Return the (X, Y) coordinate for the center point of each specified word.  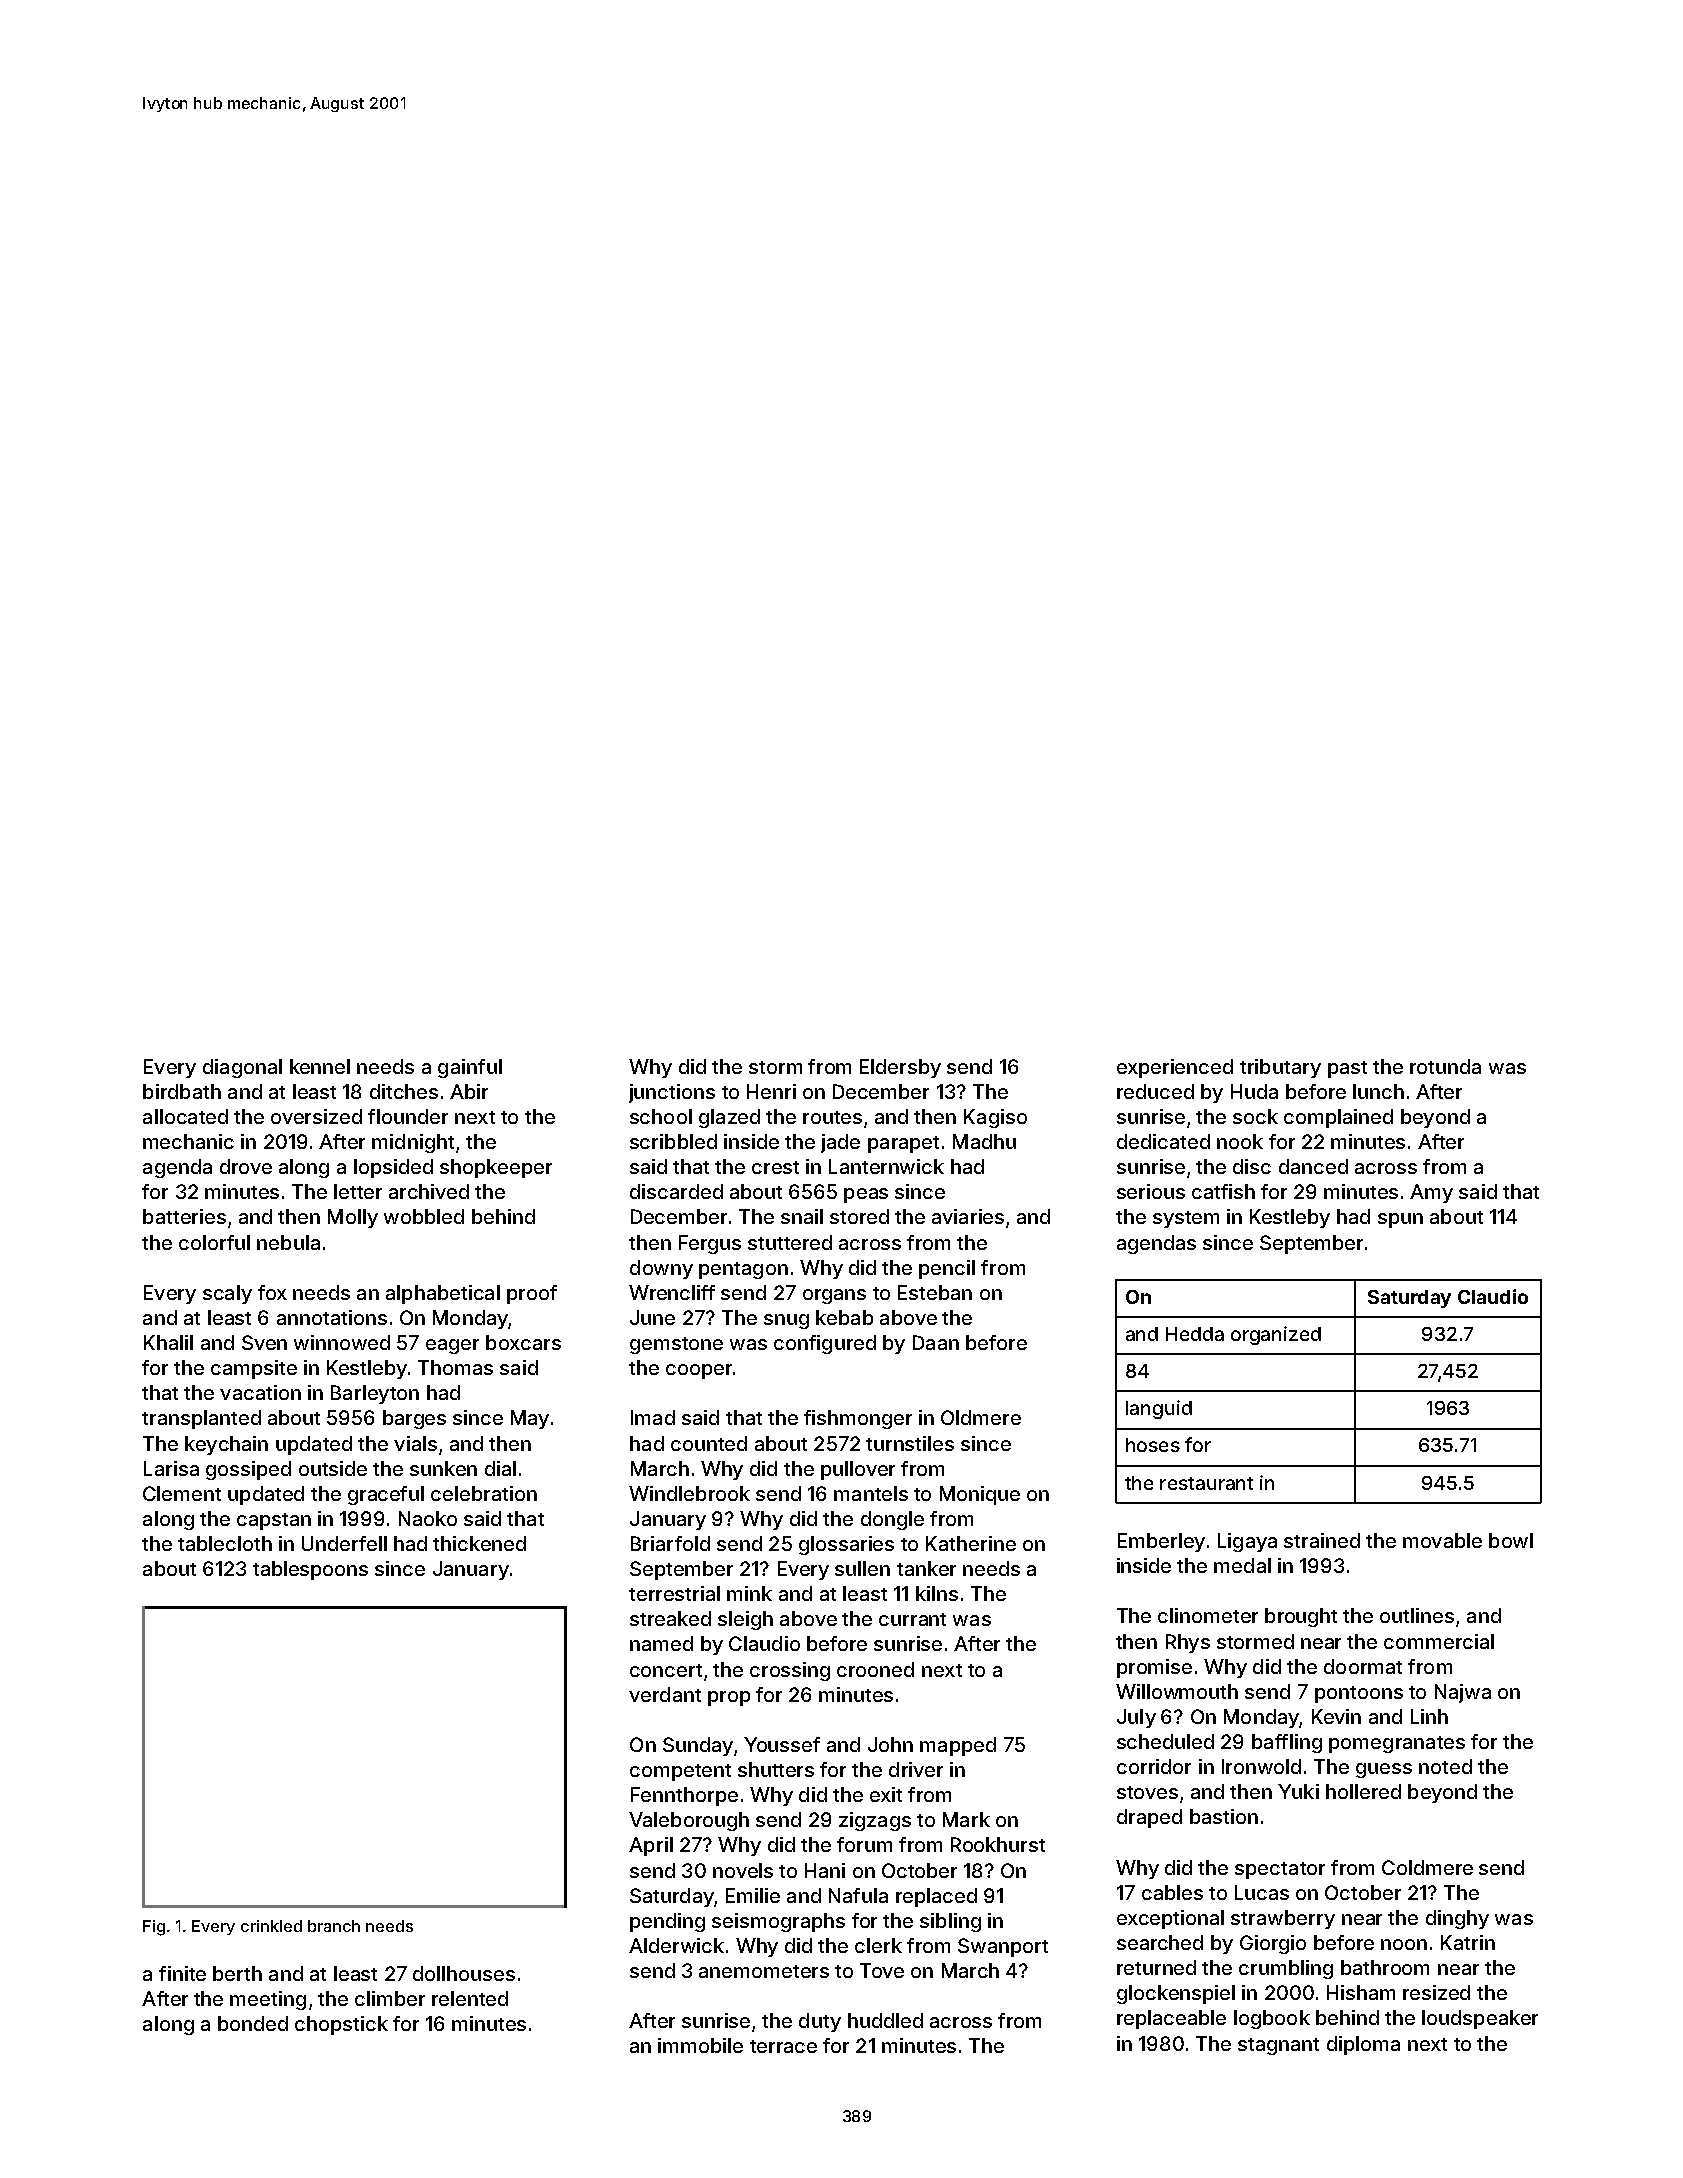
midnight (413, 1143)
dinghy (1457, 1919)
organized (1276, 1335)
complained (1338, 1118)
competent (680, 1772)
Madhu (984, 1141)
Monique (980, 1495)
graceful (386, 1495)
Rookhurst (998, 1844)
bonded (253, 2023)
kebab (844, 1317)
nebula (288, 1242)
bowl (1511, 1540)
